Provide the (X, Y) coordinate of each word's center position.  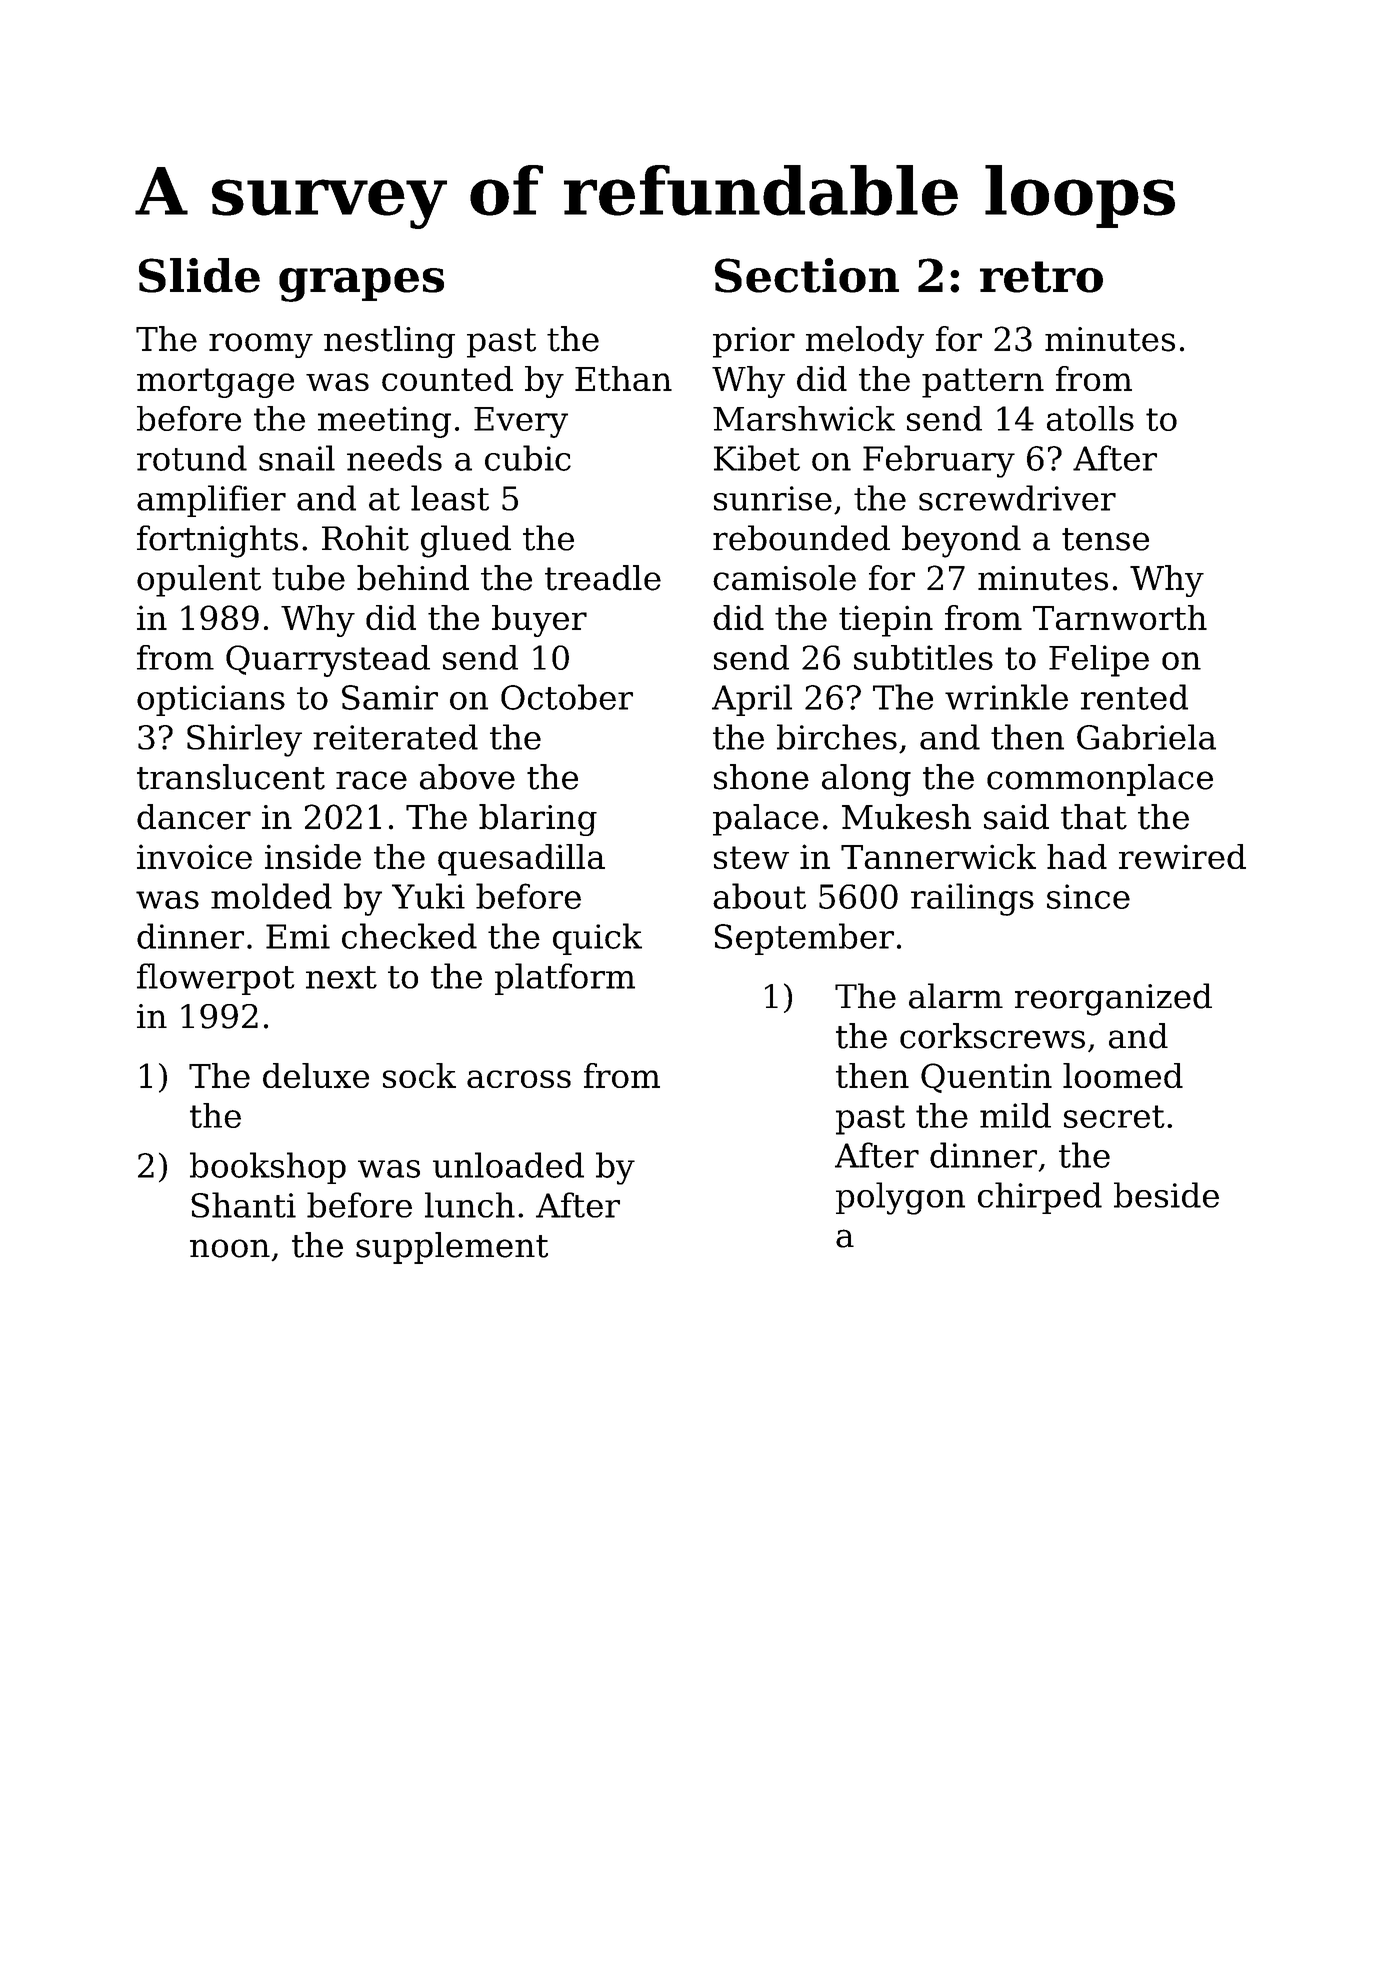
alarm (956, 996)
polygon (900, 1198)
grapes (361, 285)
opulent (199, 581)
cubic (528, 458)
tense (1105, 539)
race (371, 780)
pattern (983, 383)
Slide (199, 275)
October (567, 697)
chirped (1040, 1198)
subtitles (923, 657)
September (804, 939)
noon (230, 1248)
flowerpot (215, 979)
